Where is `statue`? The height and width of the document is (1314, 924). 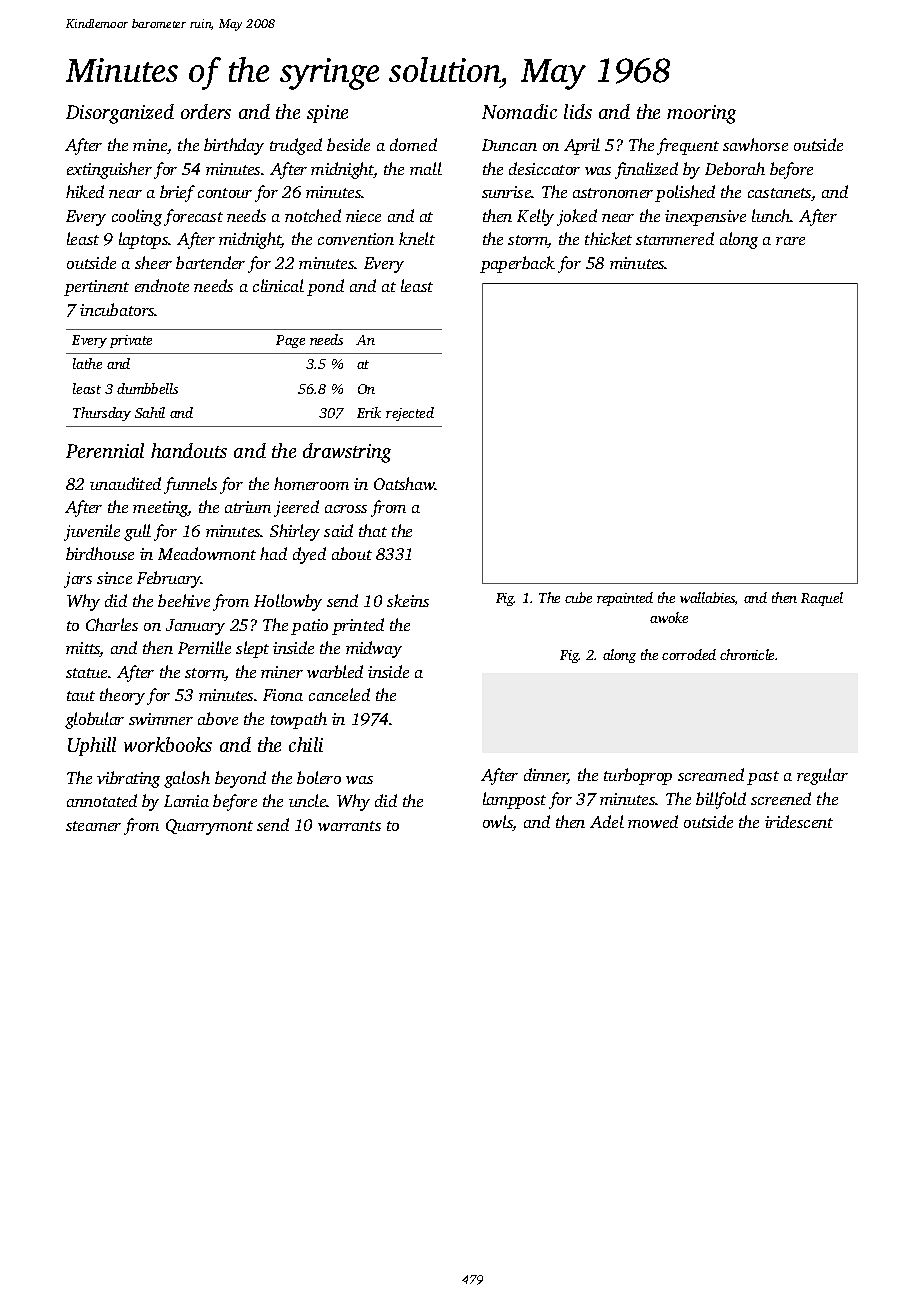
statue is located at coordinates (86, 673).
